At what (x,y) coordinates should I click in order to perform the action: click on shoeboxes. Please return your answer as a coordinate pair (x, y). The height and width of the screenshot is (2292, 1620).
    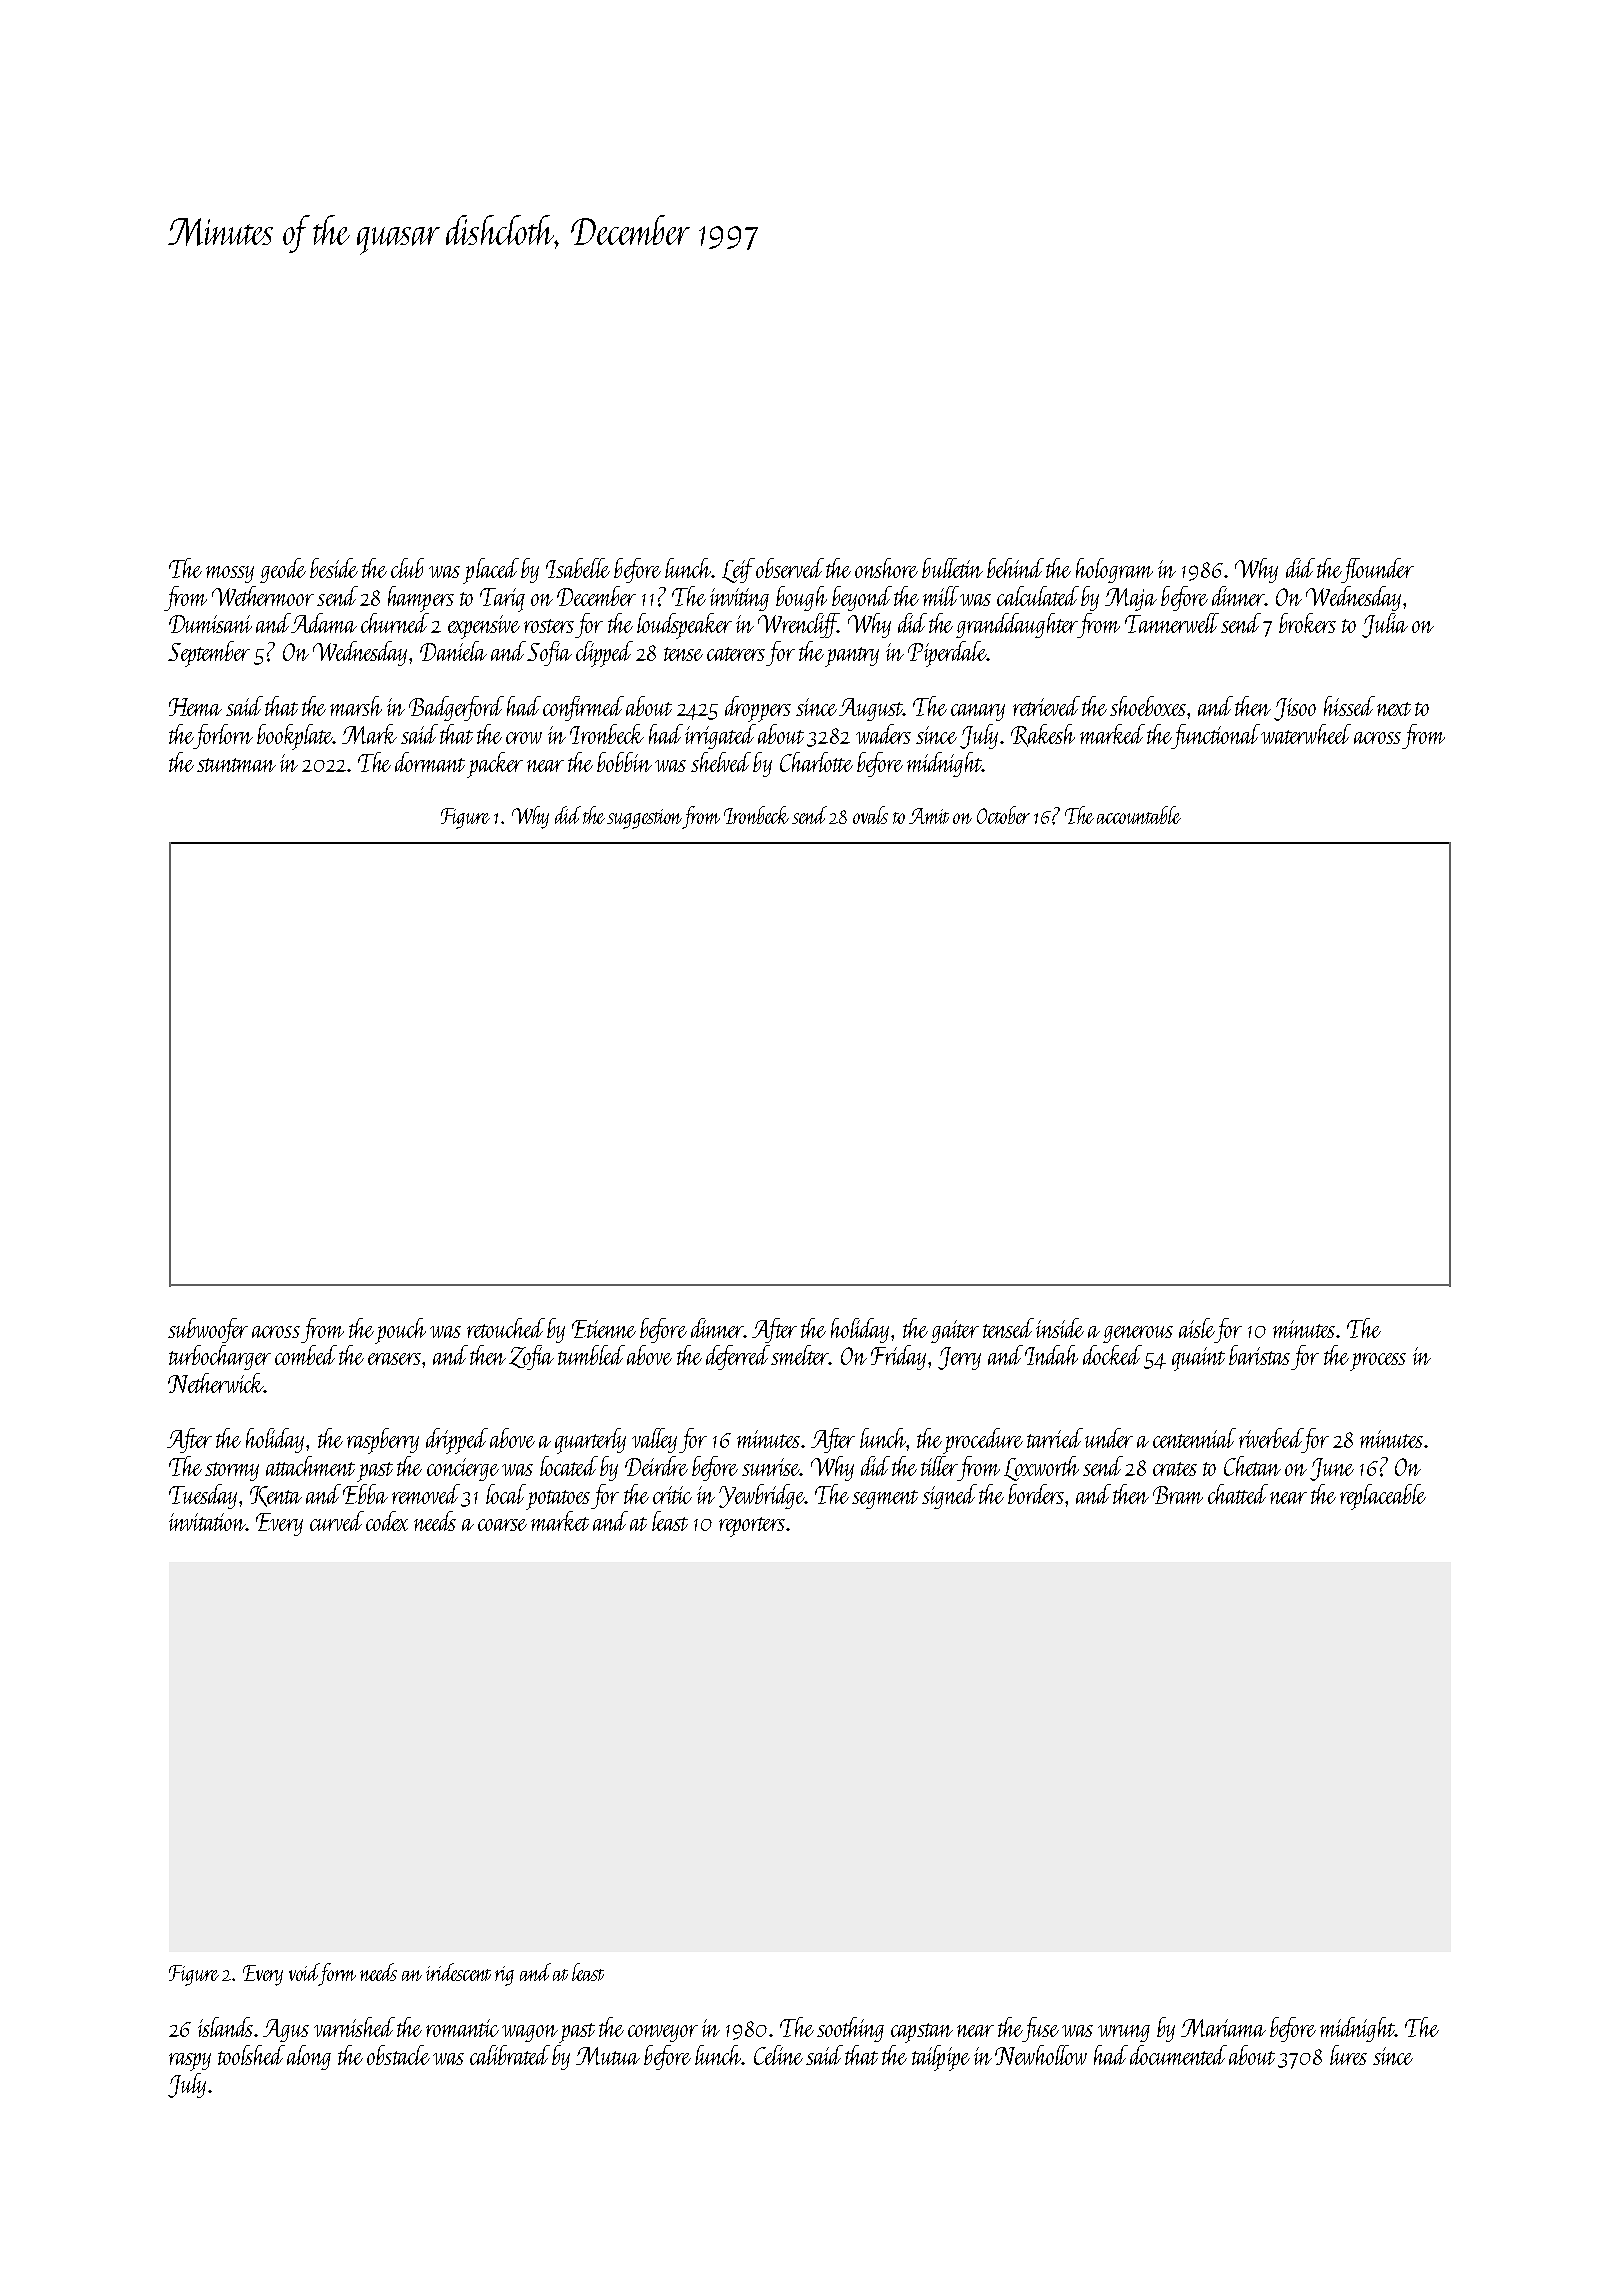
    Looking at the image, I should click on (1148, 706).
